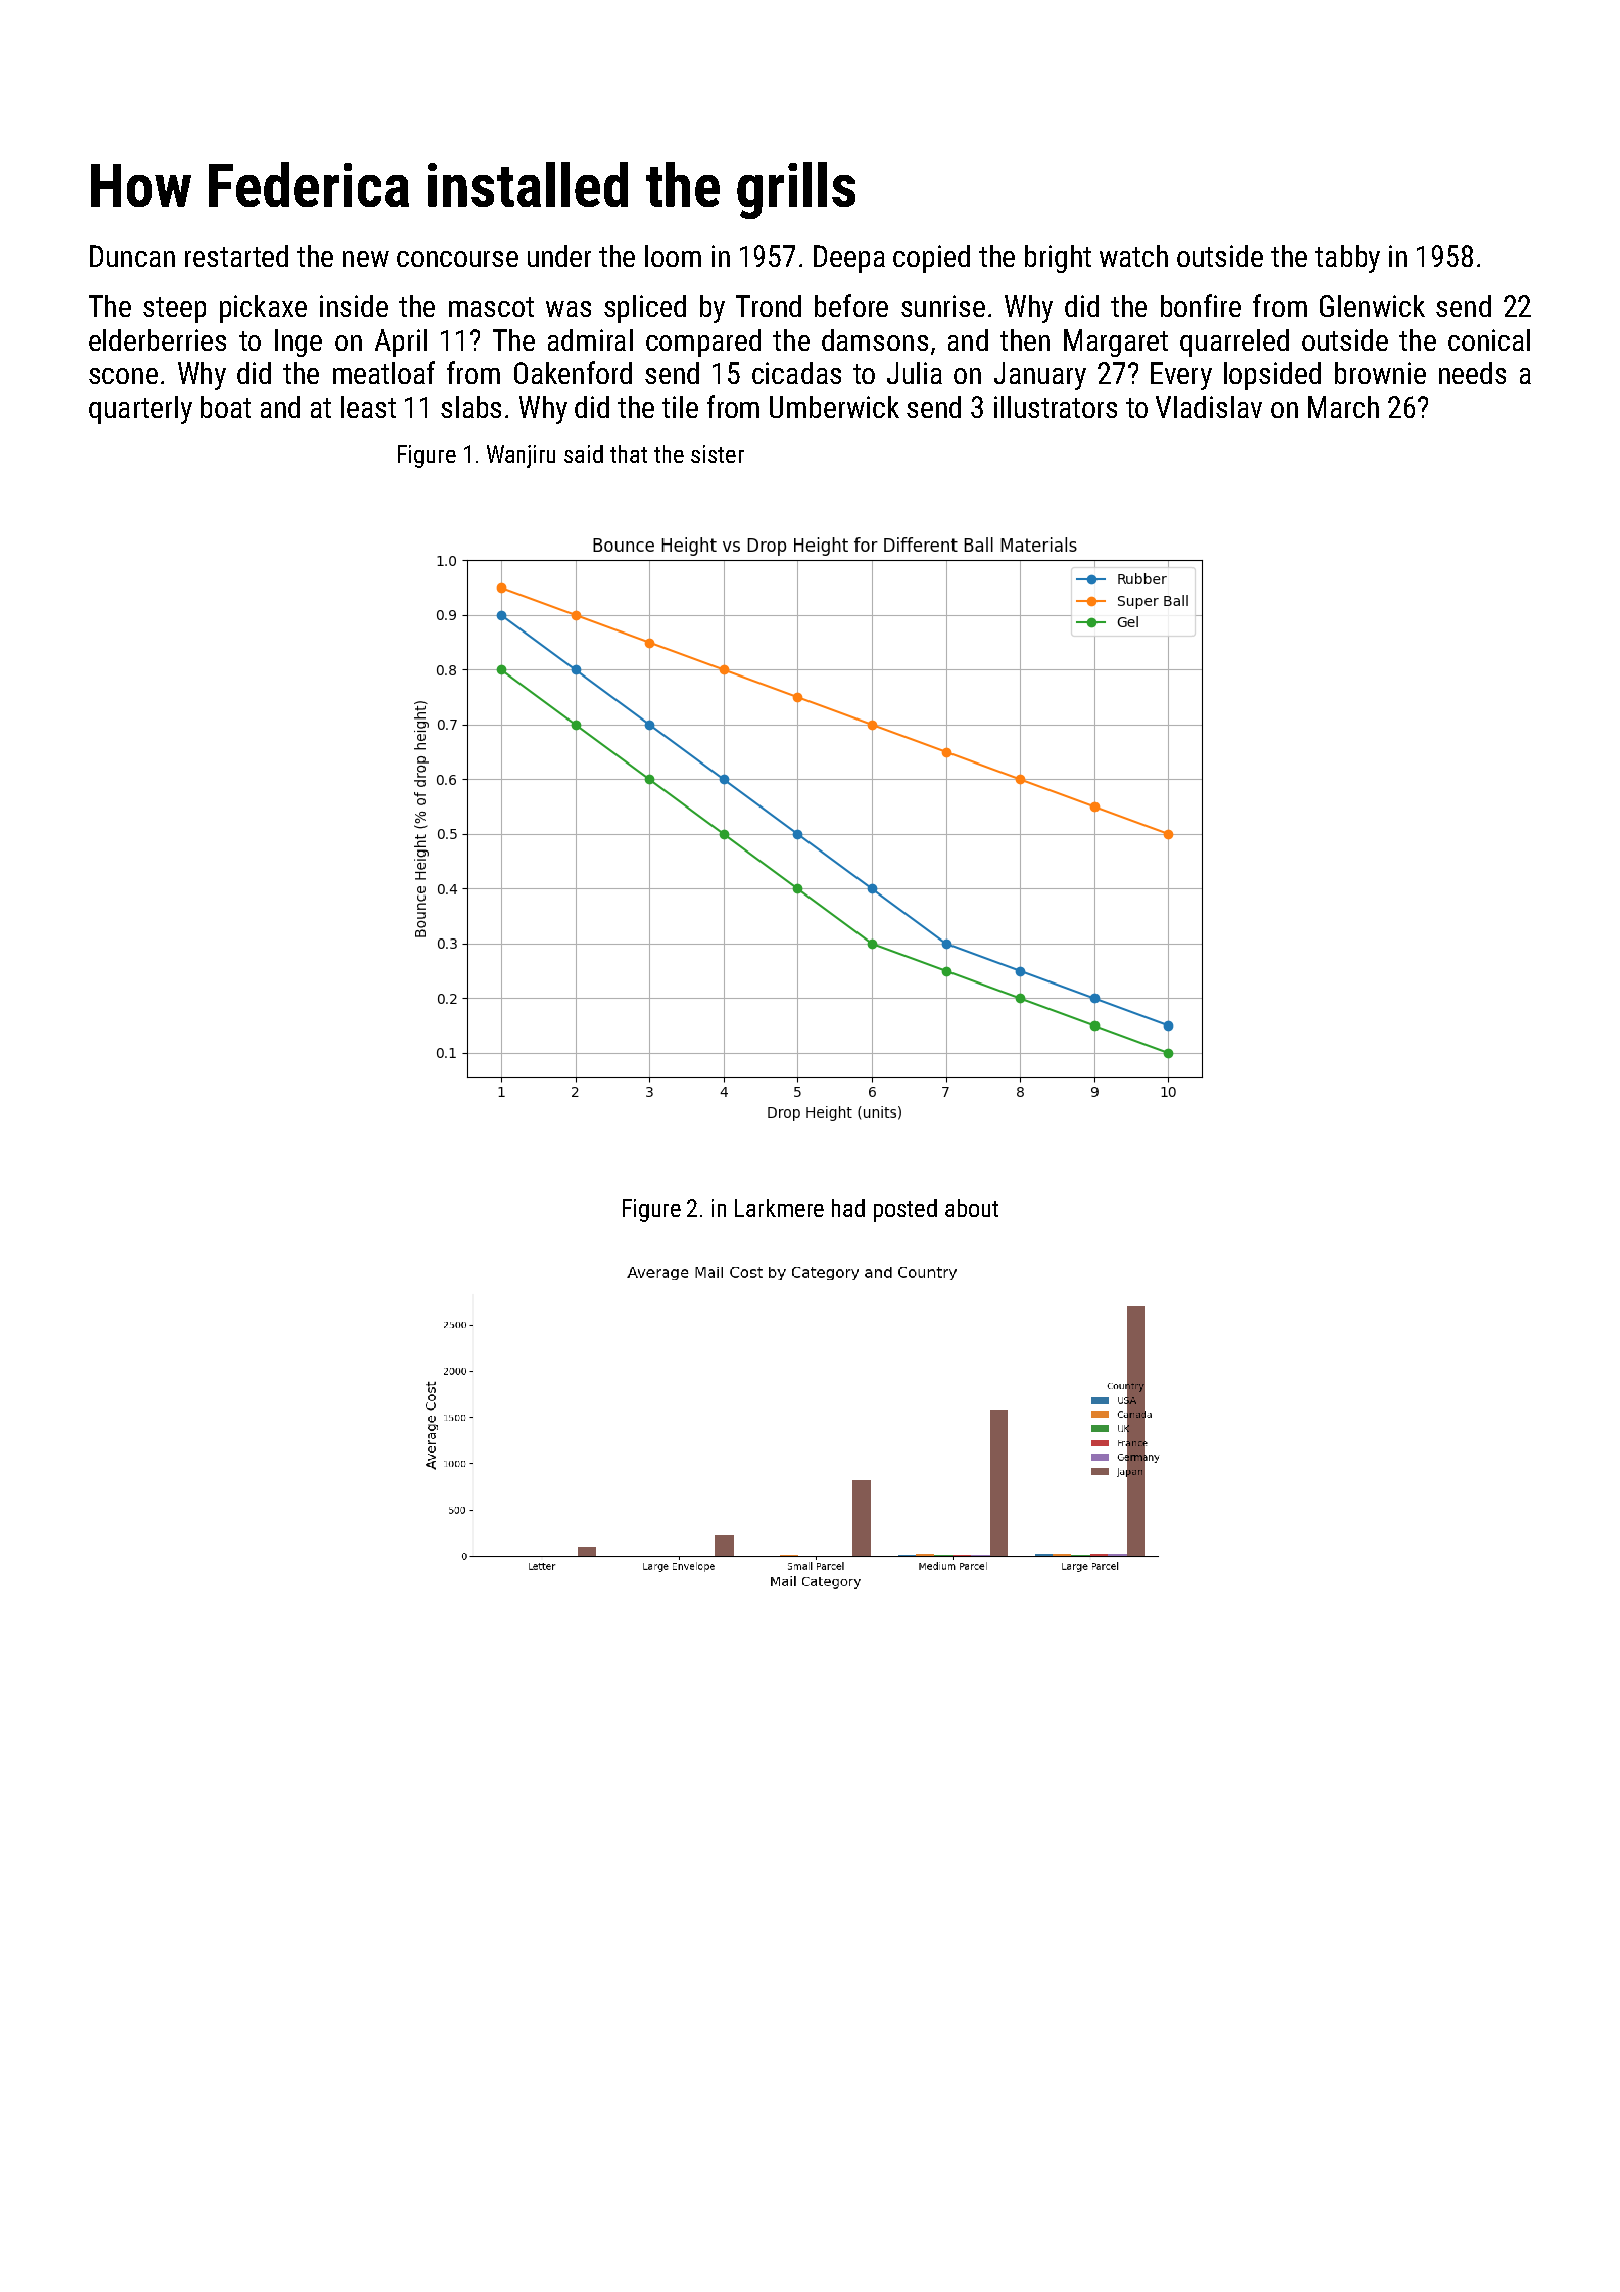  Describe the element at coordinates (1347, 259) in the screenshot. I see `tabby` at that location.
